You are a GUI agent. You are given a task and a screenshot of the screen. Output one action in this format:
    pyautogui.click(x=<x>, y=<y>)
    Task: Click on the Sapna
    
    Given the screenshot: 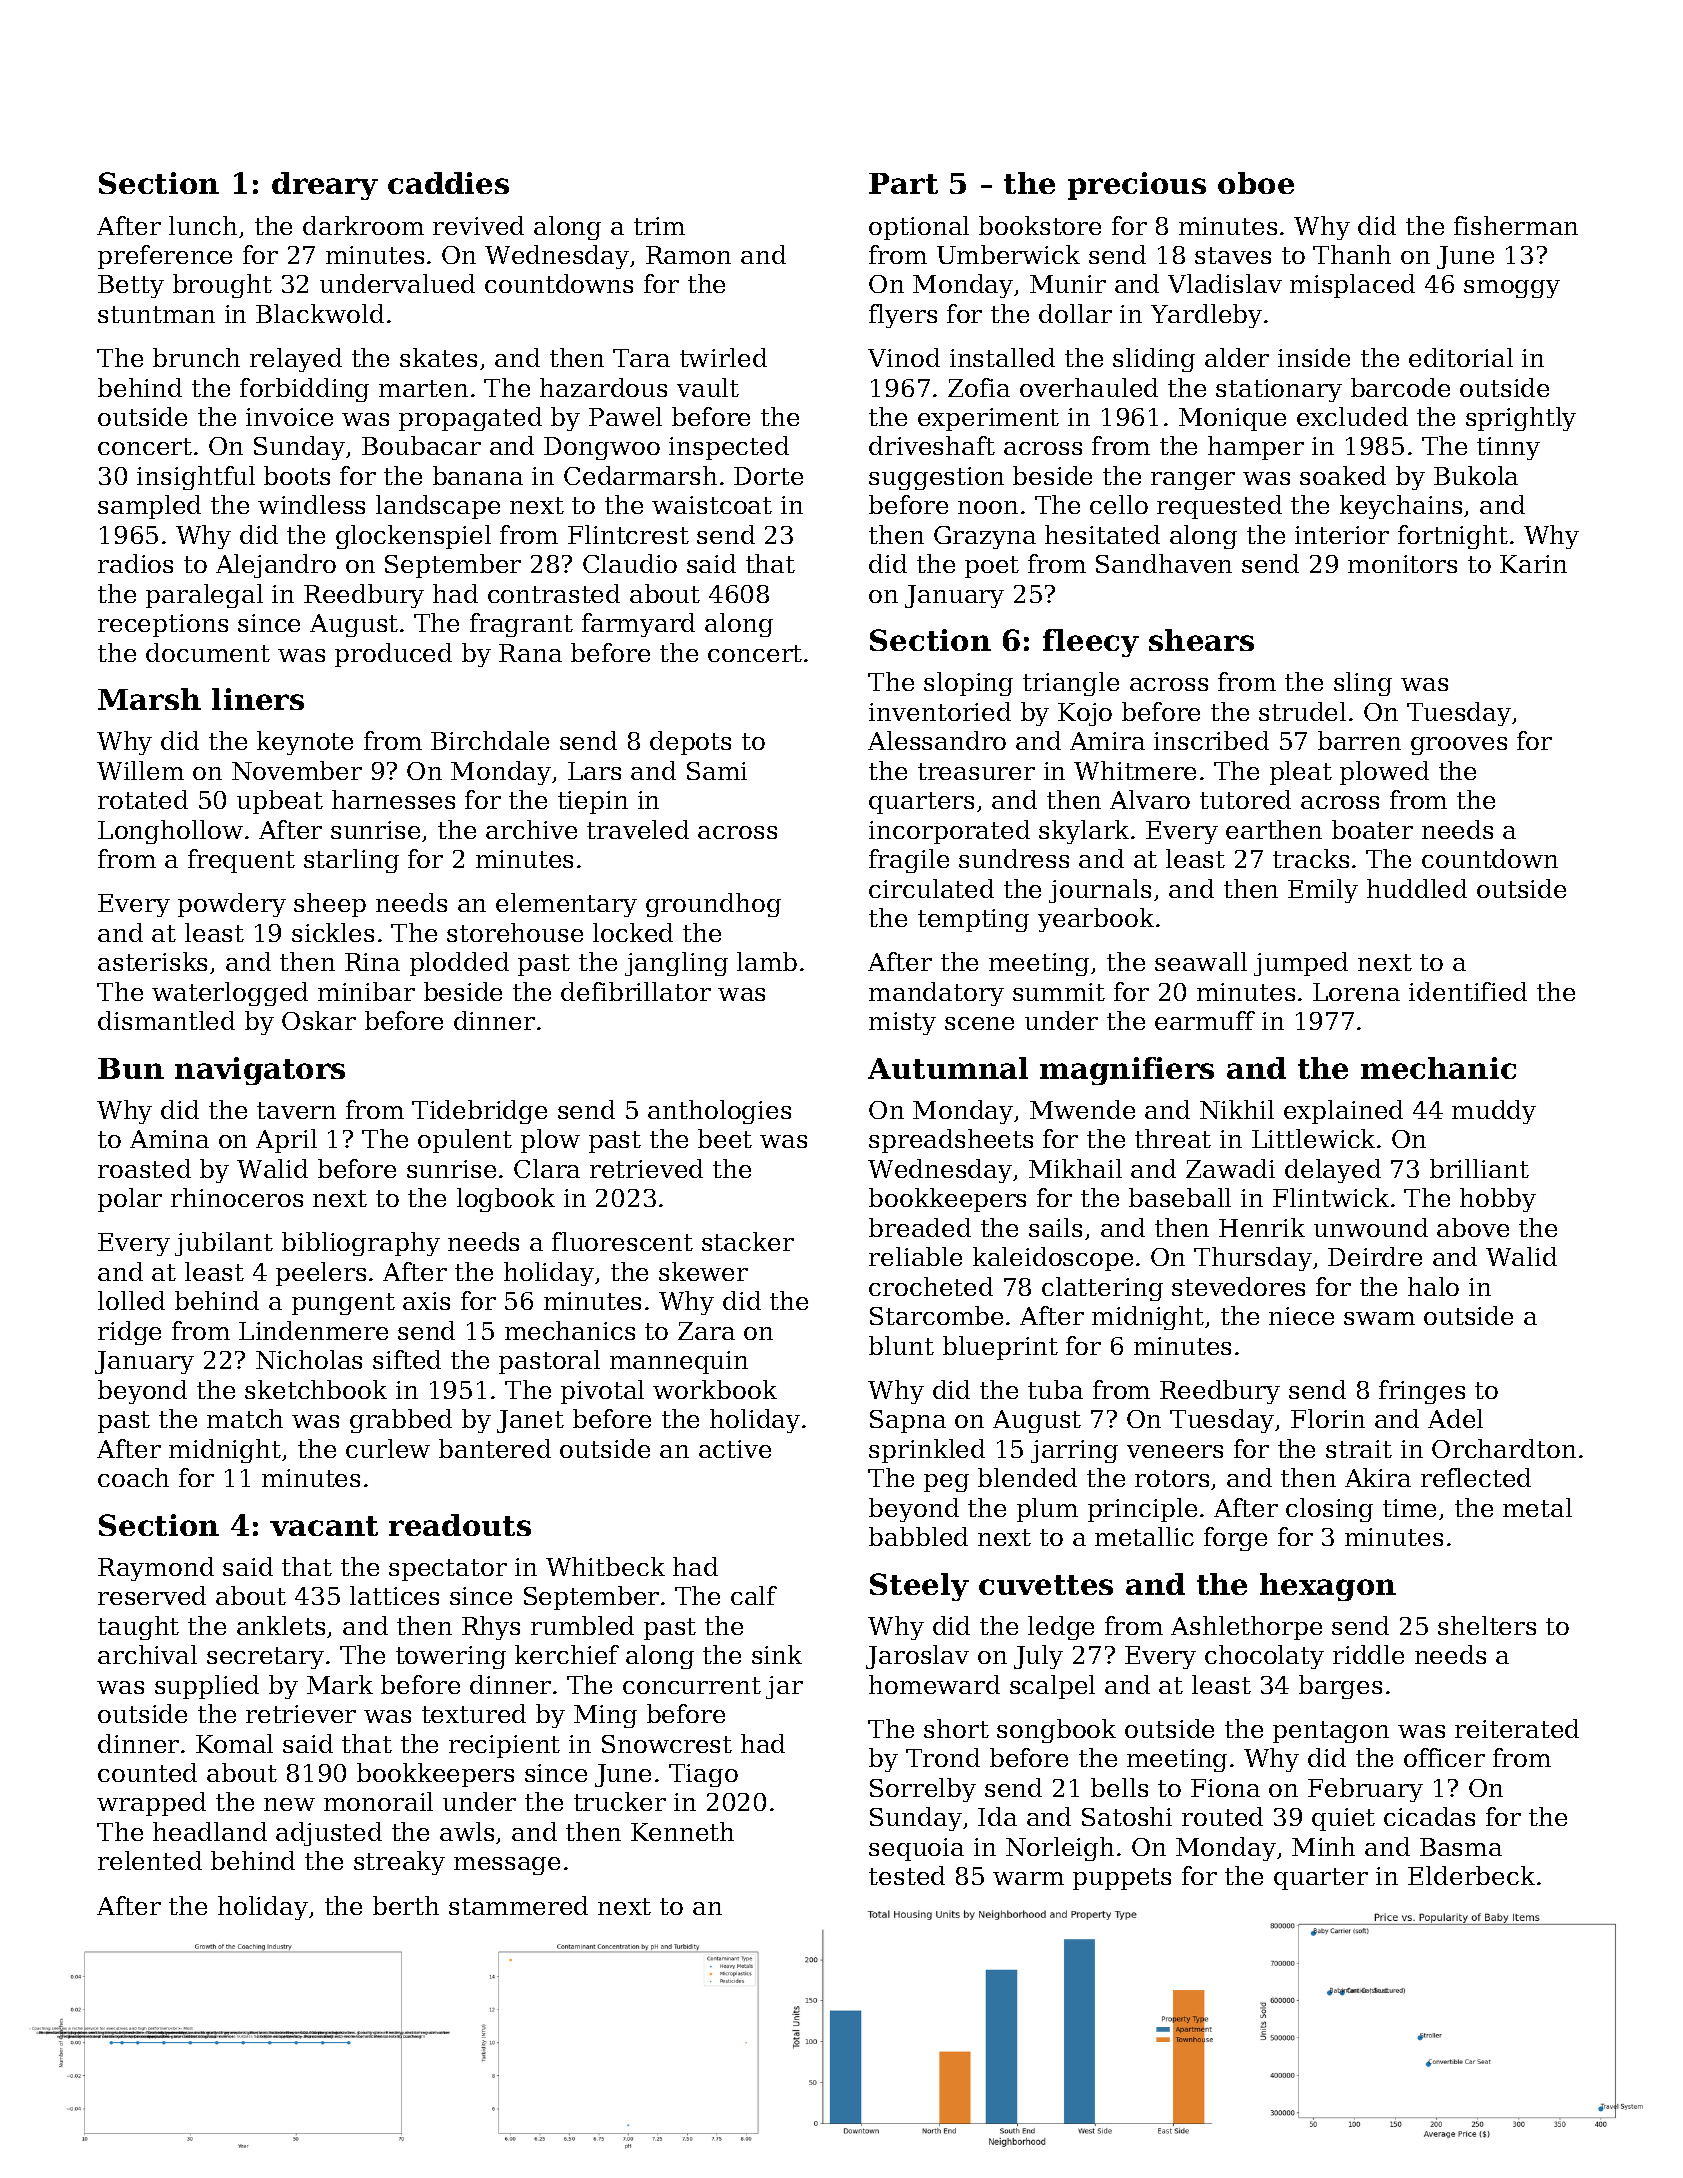 What is the action you would take?
    pyautogui.click(x=908, y=1421)
